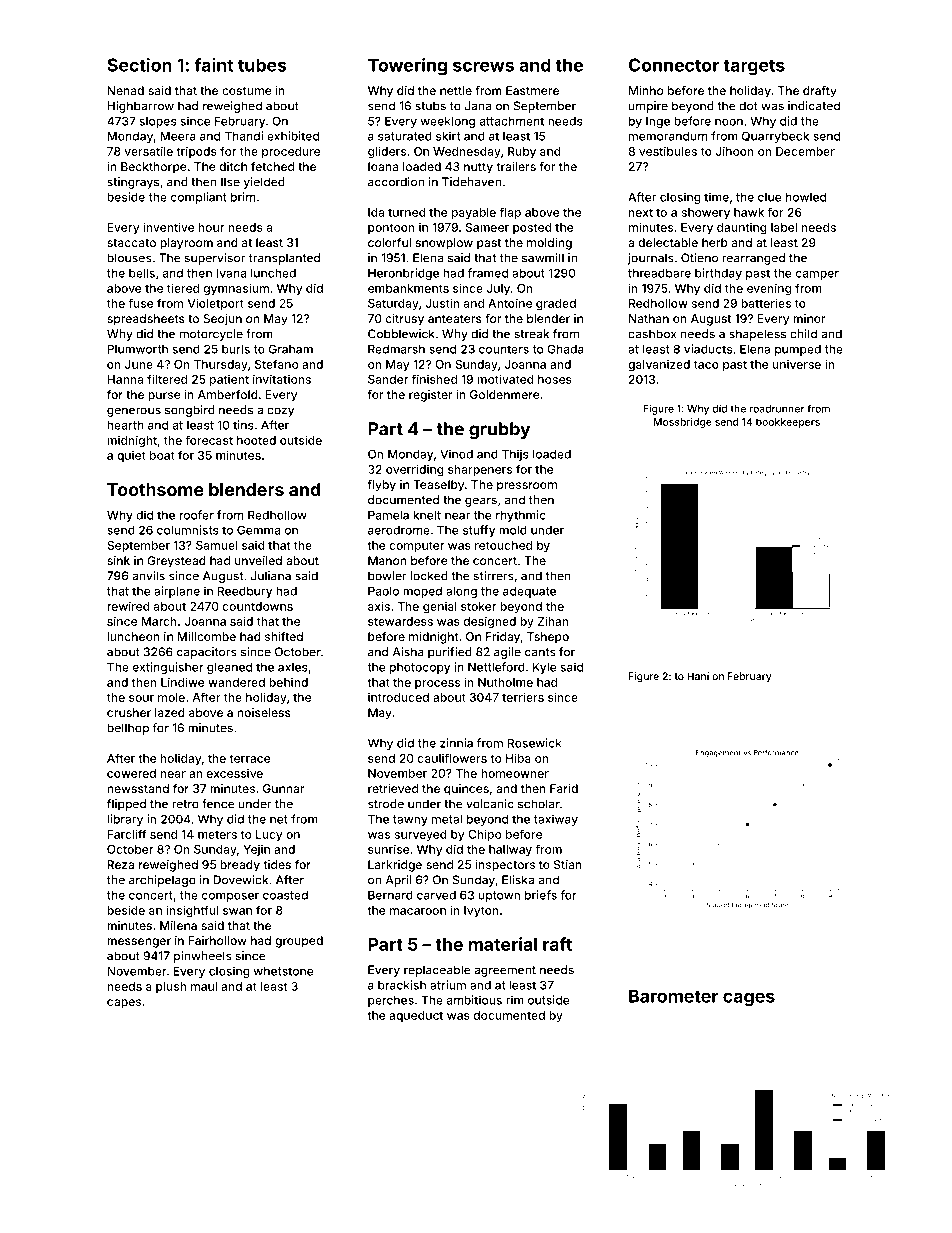 The height and width of the screenshot is (1233, 952). I want to click on Heronbridge, so click(403, 274).
